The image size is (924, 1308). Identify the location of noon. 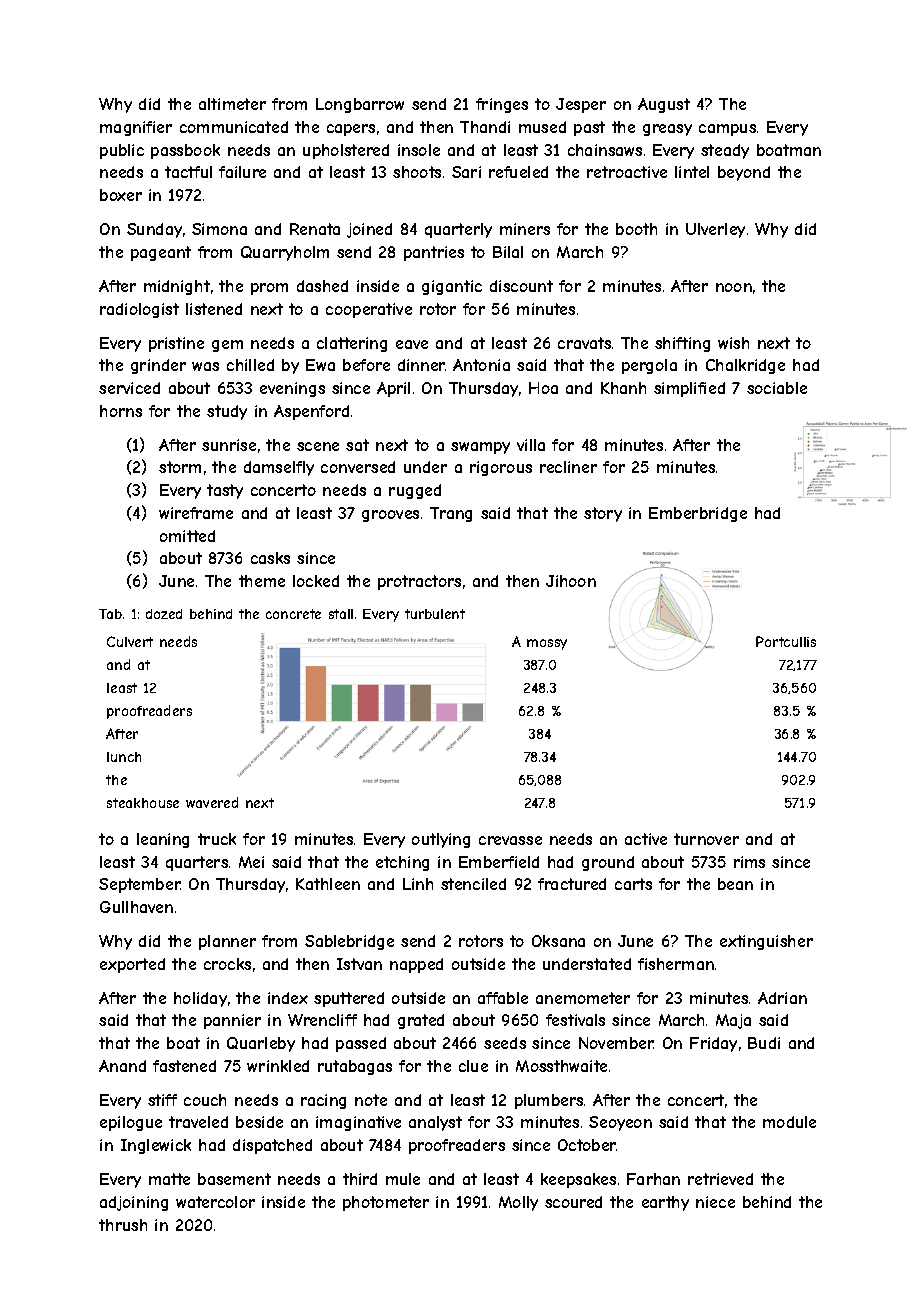
(734, 287).
